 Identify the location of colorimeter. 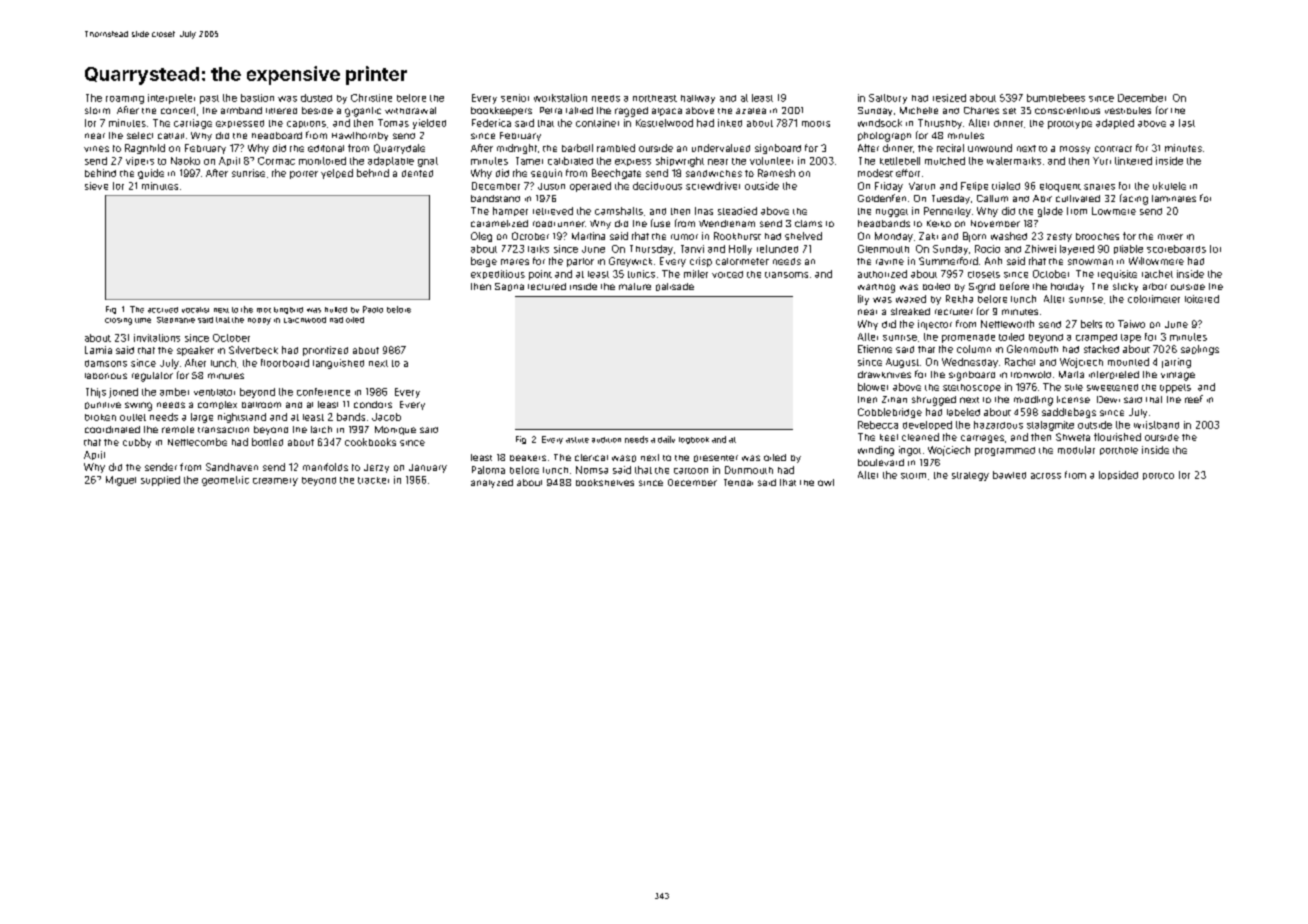
(1154, 299).
